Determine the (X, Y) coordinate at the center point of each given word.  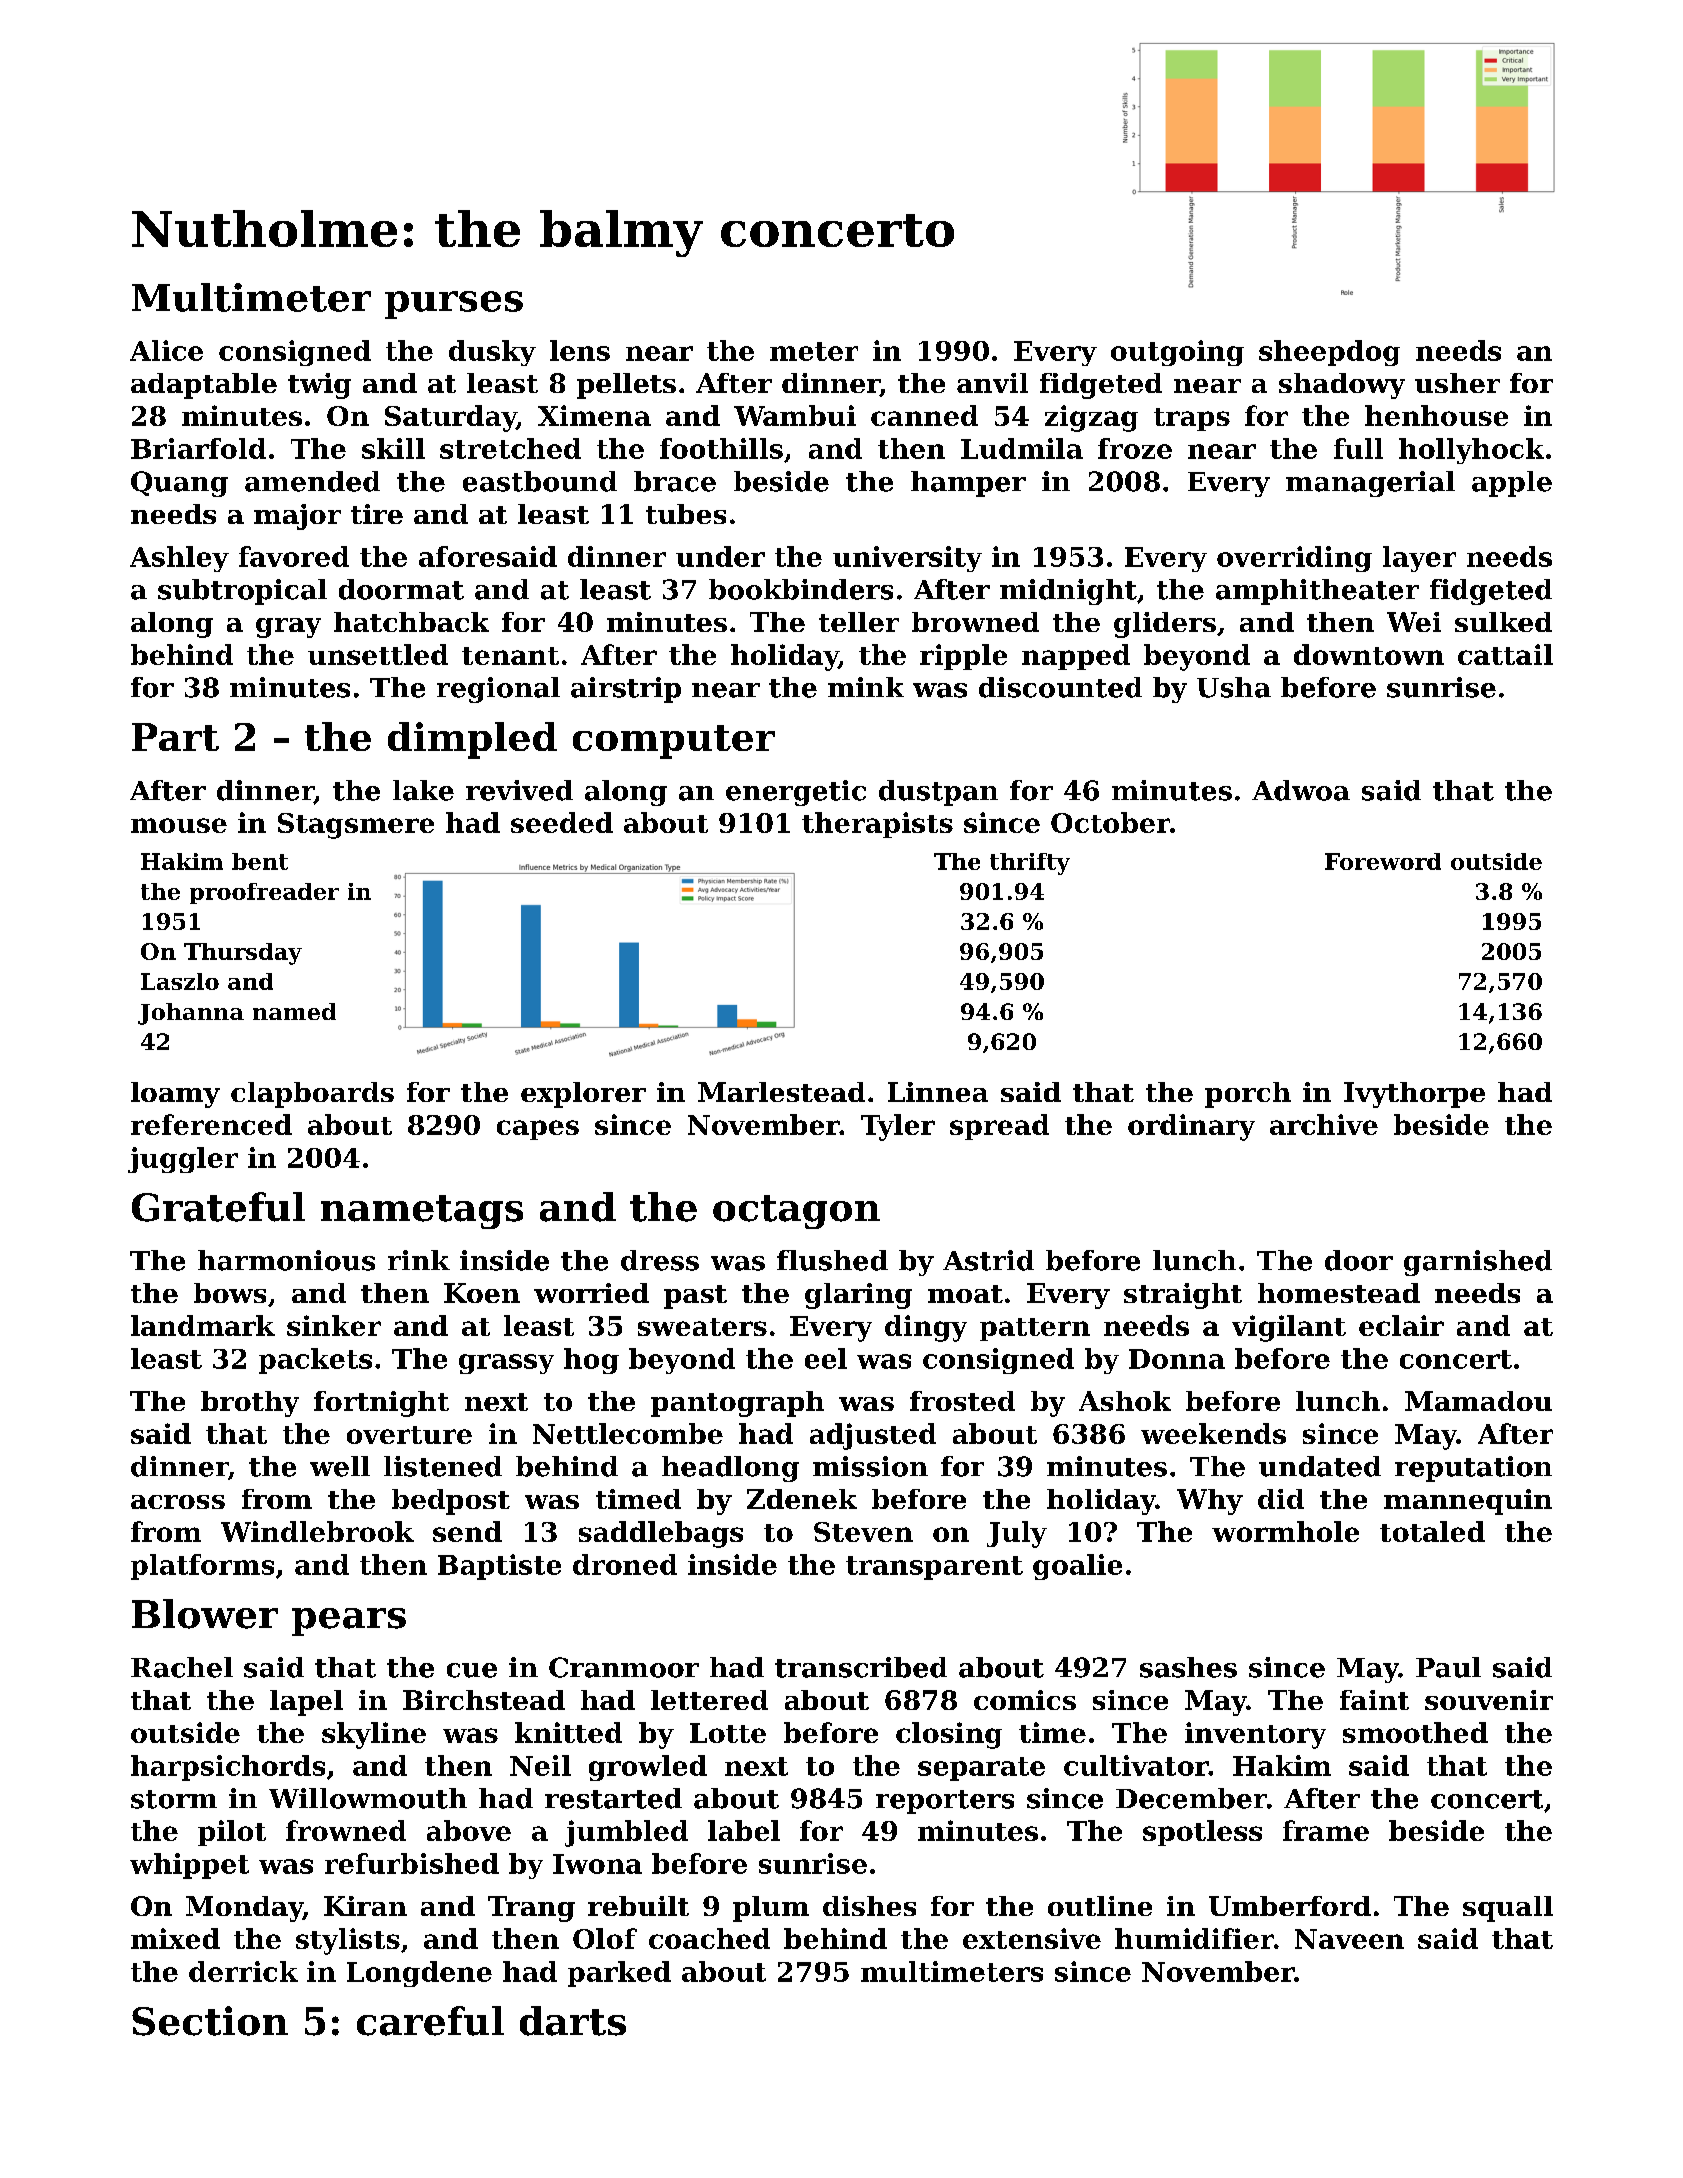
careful (430, 2021)
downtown (1369, 654)
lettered (709, 1700)
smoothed (1415, 1732)
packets (315, 1361)
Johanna (191, 1014)
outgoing (1177, 353)
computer (674, 742)
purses (454, 305)
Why (1210, 1502)
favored (294, 556)
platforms (202, 1567)
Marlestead (781, 1092)
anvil (992, 383)
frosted (962, 1401)
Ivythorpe (1414, 1095)
